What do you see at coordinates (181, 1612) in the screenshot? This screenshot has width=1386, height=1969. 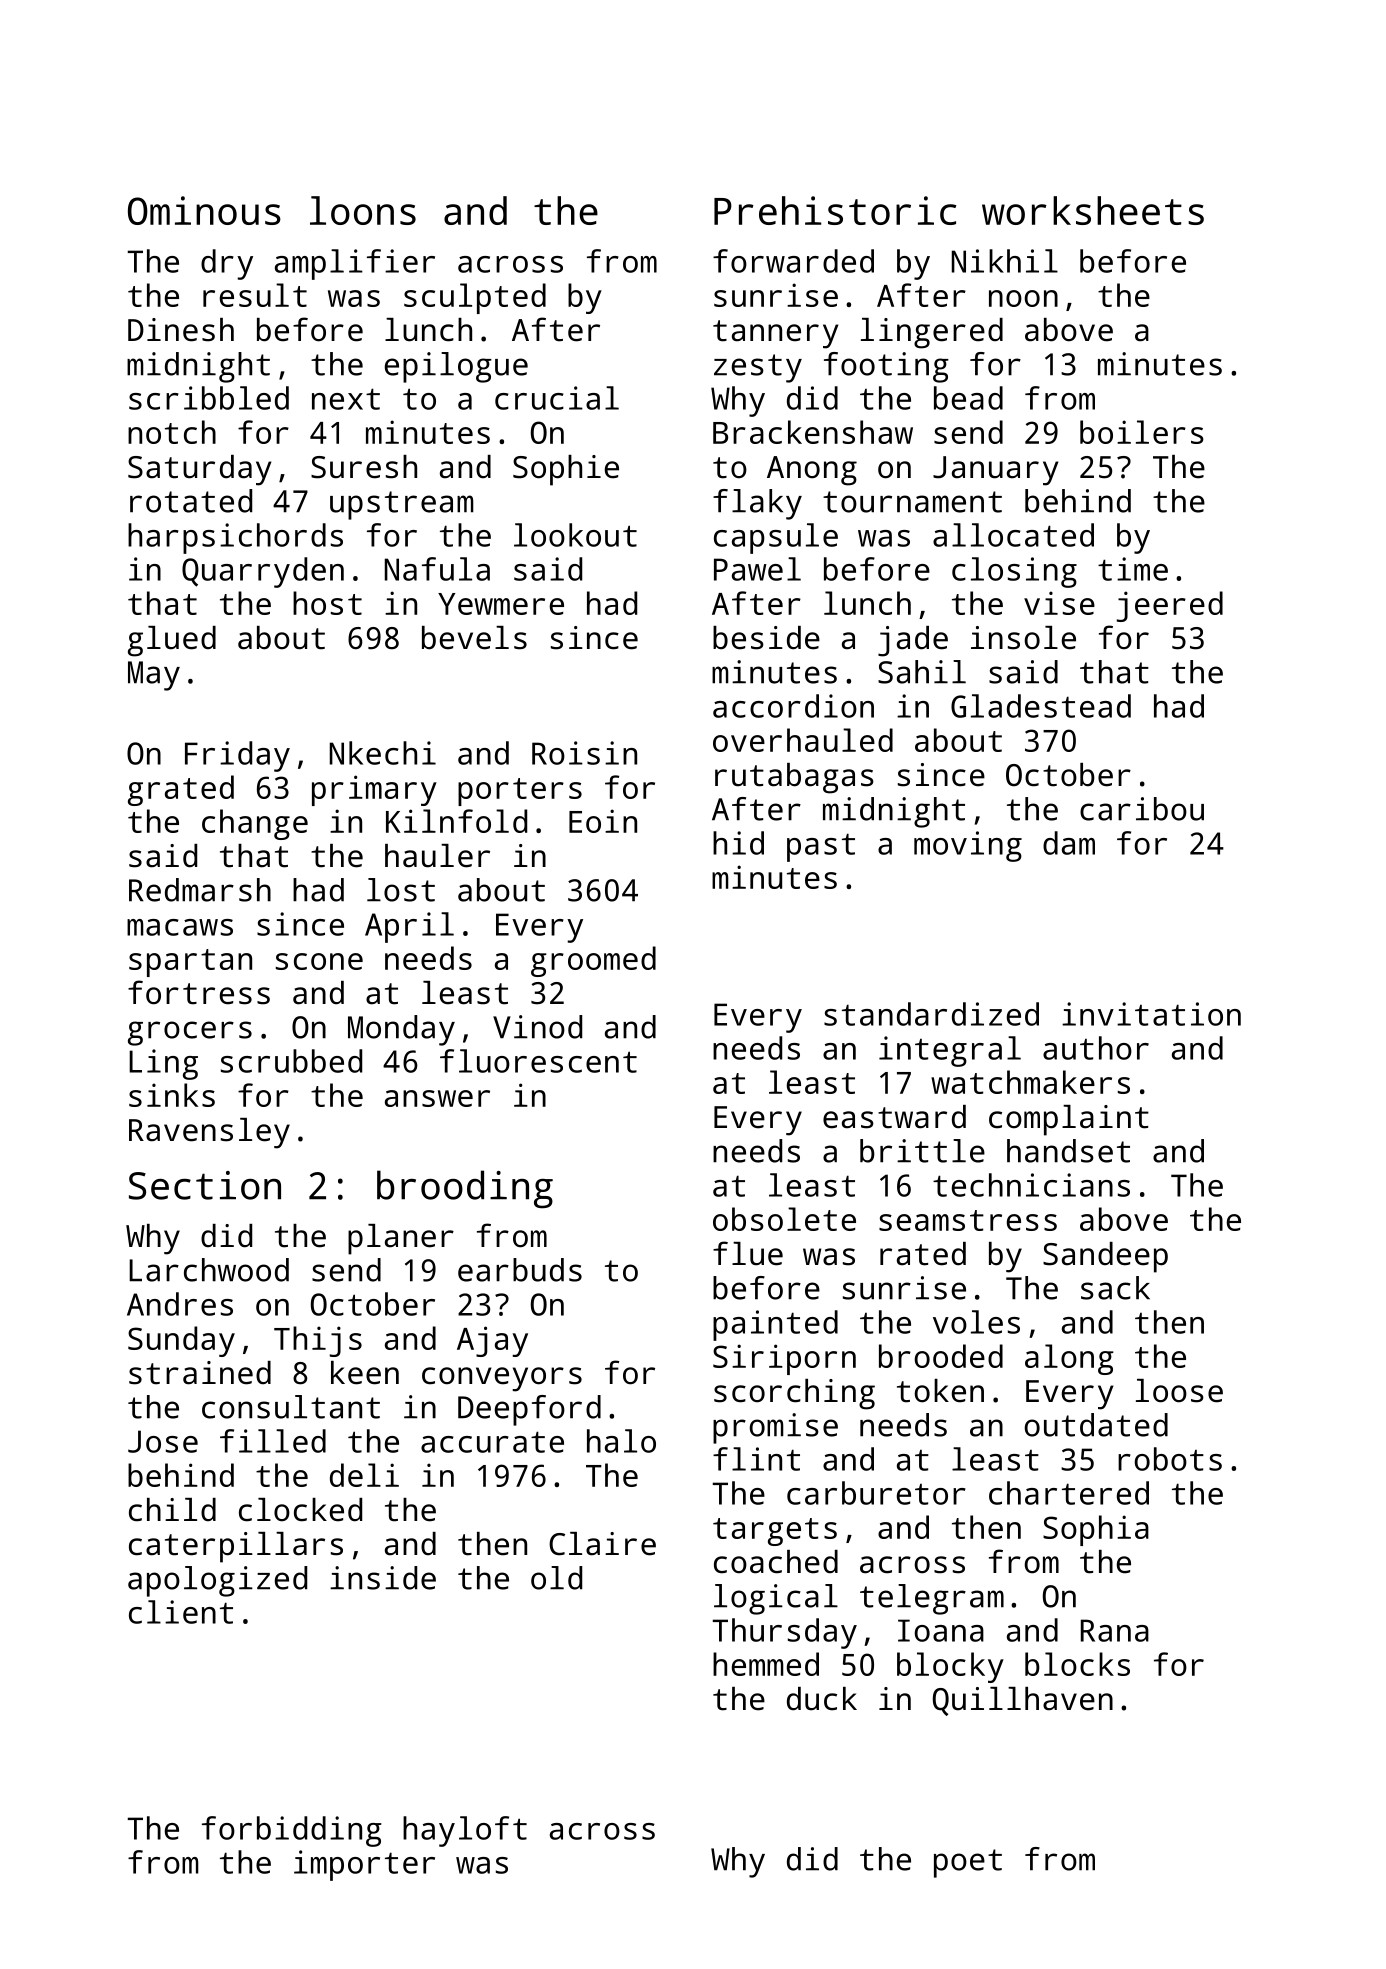 I see `client` at bounding box center [181, 1612].
